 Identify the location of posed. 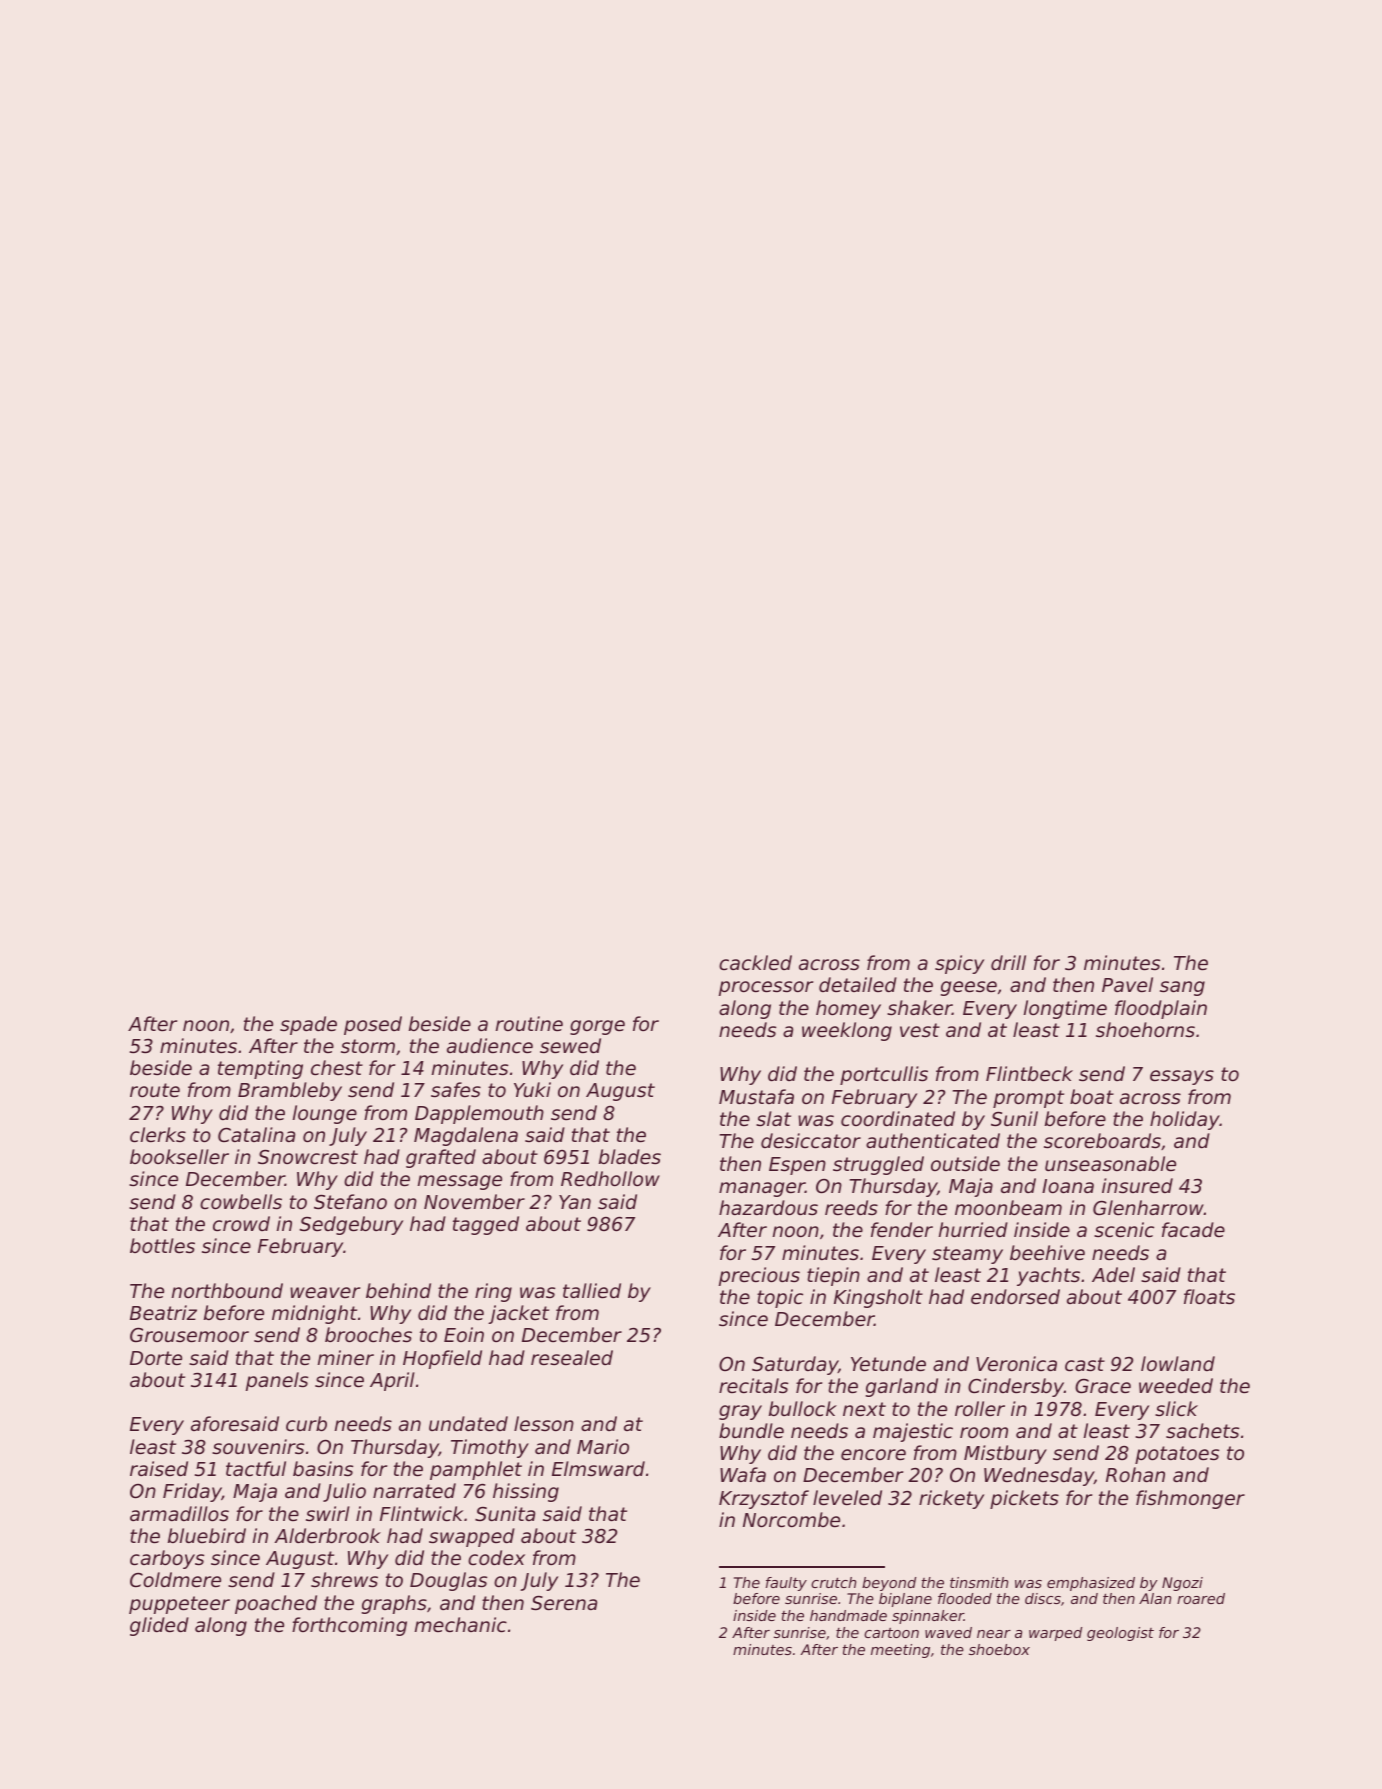
(373, 1025).
